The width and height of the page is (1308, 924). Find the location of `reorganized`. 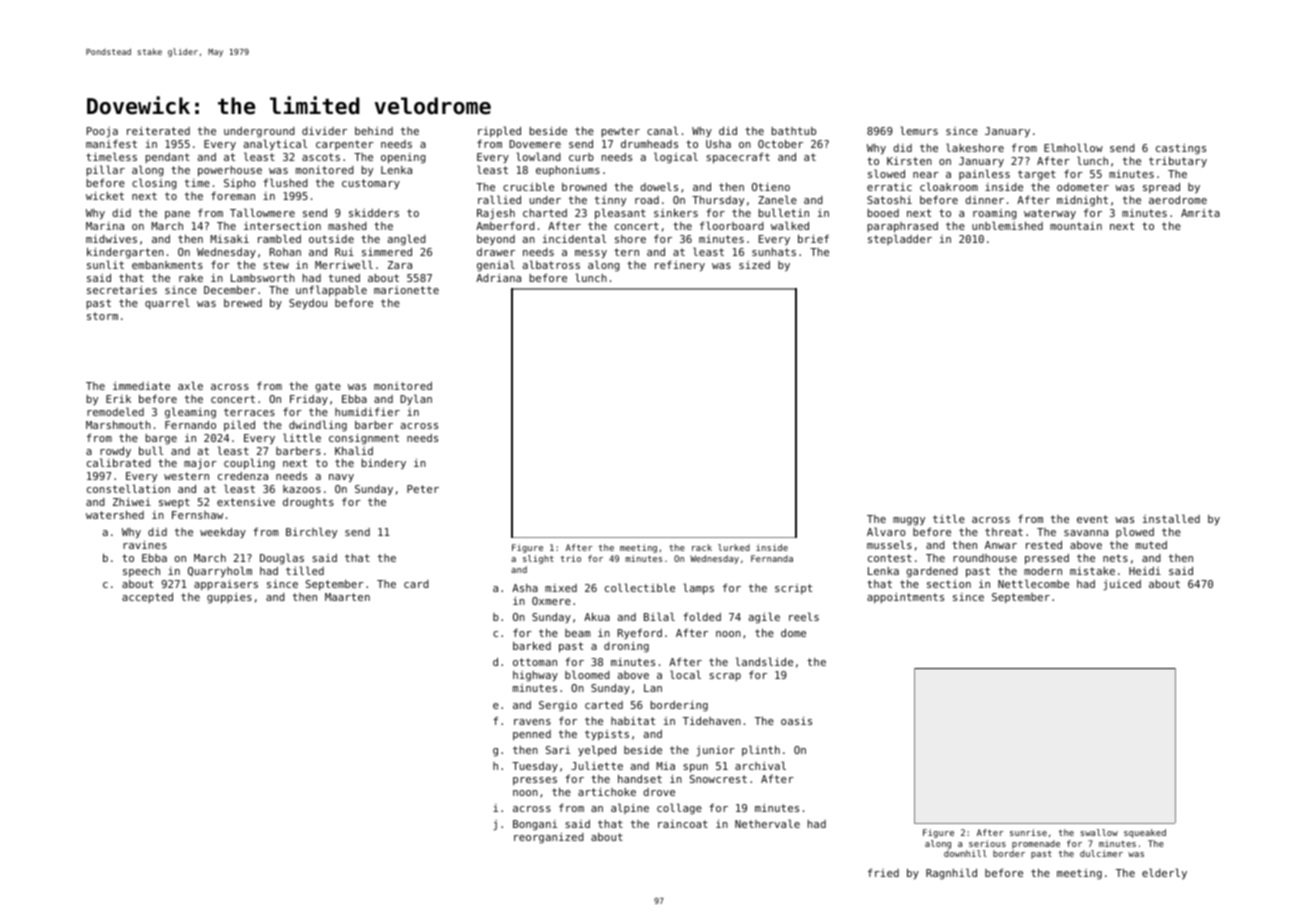

reorganized is located at coordinates (549, 838).
